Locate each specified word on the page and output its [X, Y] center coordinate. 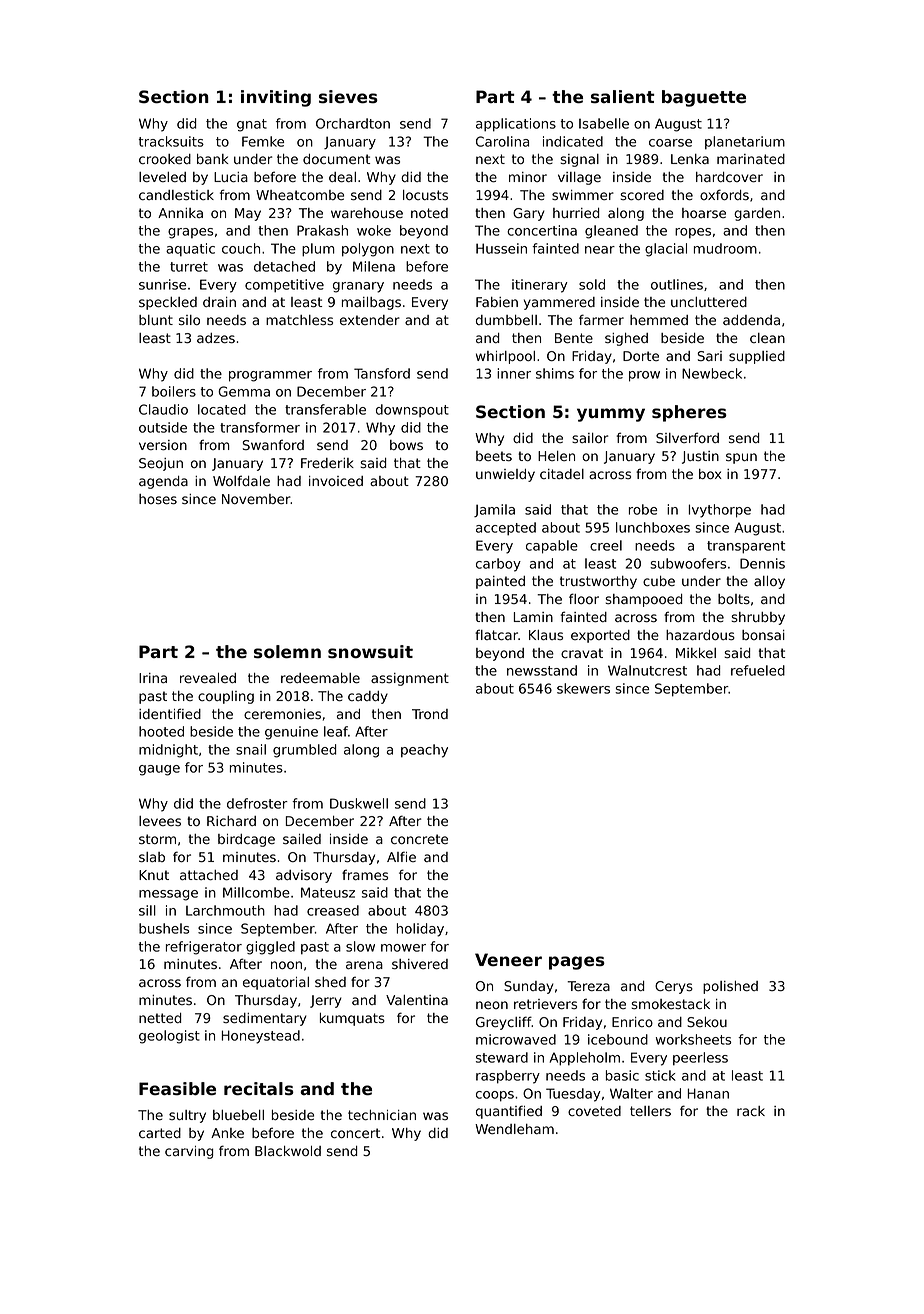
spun [741, 458]
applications [516, 125]
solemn [287, 652]
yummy [611, 415]
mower [403, 948]
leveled [162, 177]
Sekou [707, 1022]
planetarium [745, 143]
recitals [259, 1089]
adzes [216, 338]
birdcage [246, 840]
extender [370, 320]
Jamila [494, 510]
